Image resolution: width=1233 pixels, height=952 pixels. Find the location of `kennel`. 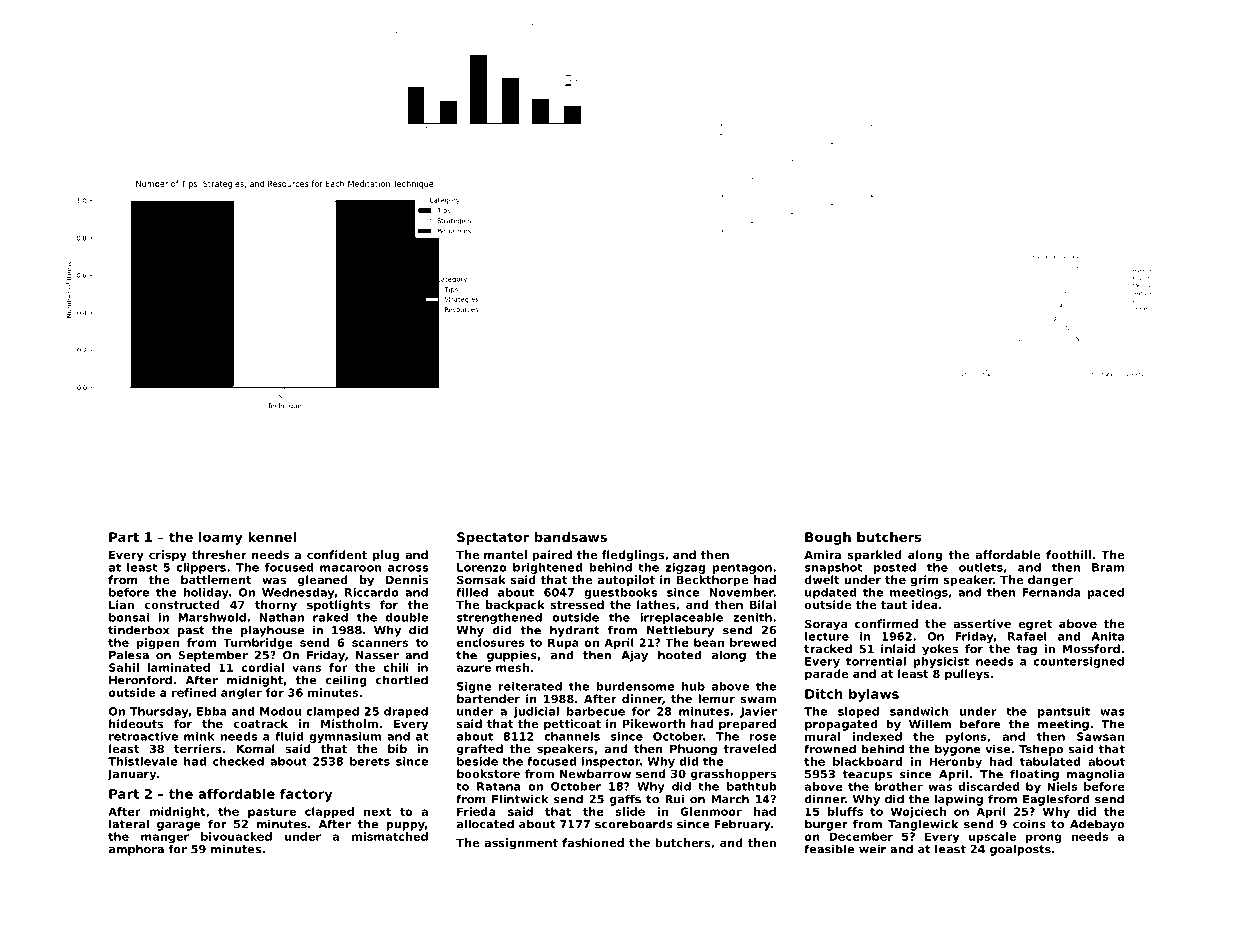

kennel is located at coordinates (272, 537).
